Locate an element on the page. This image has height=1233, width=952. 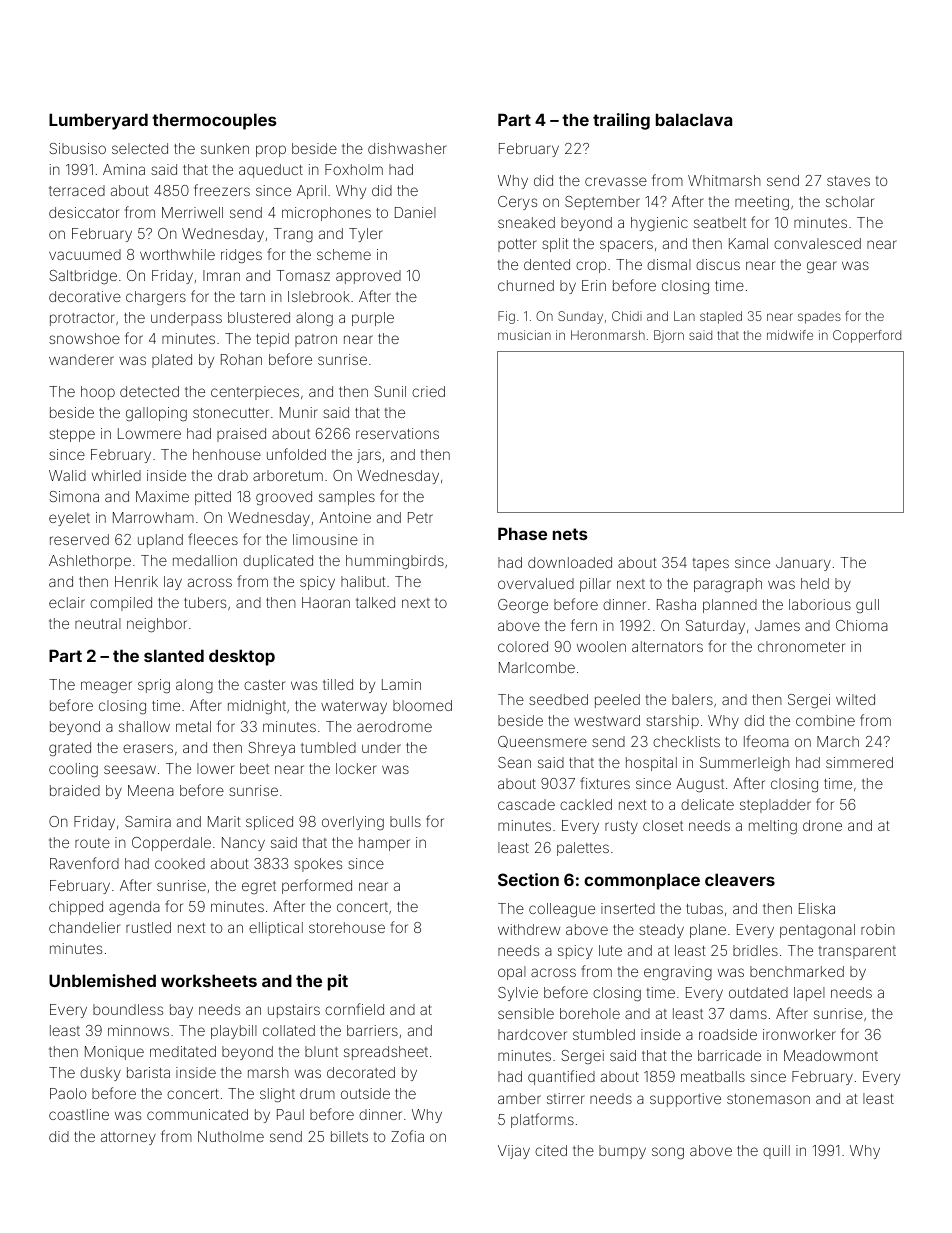
midwife is located at coordinates (790, 335).
